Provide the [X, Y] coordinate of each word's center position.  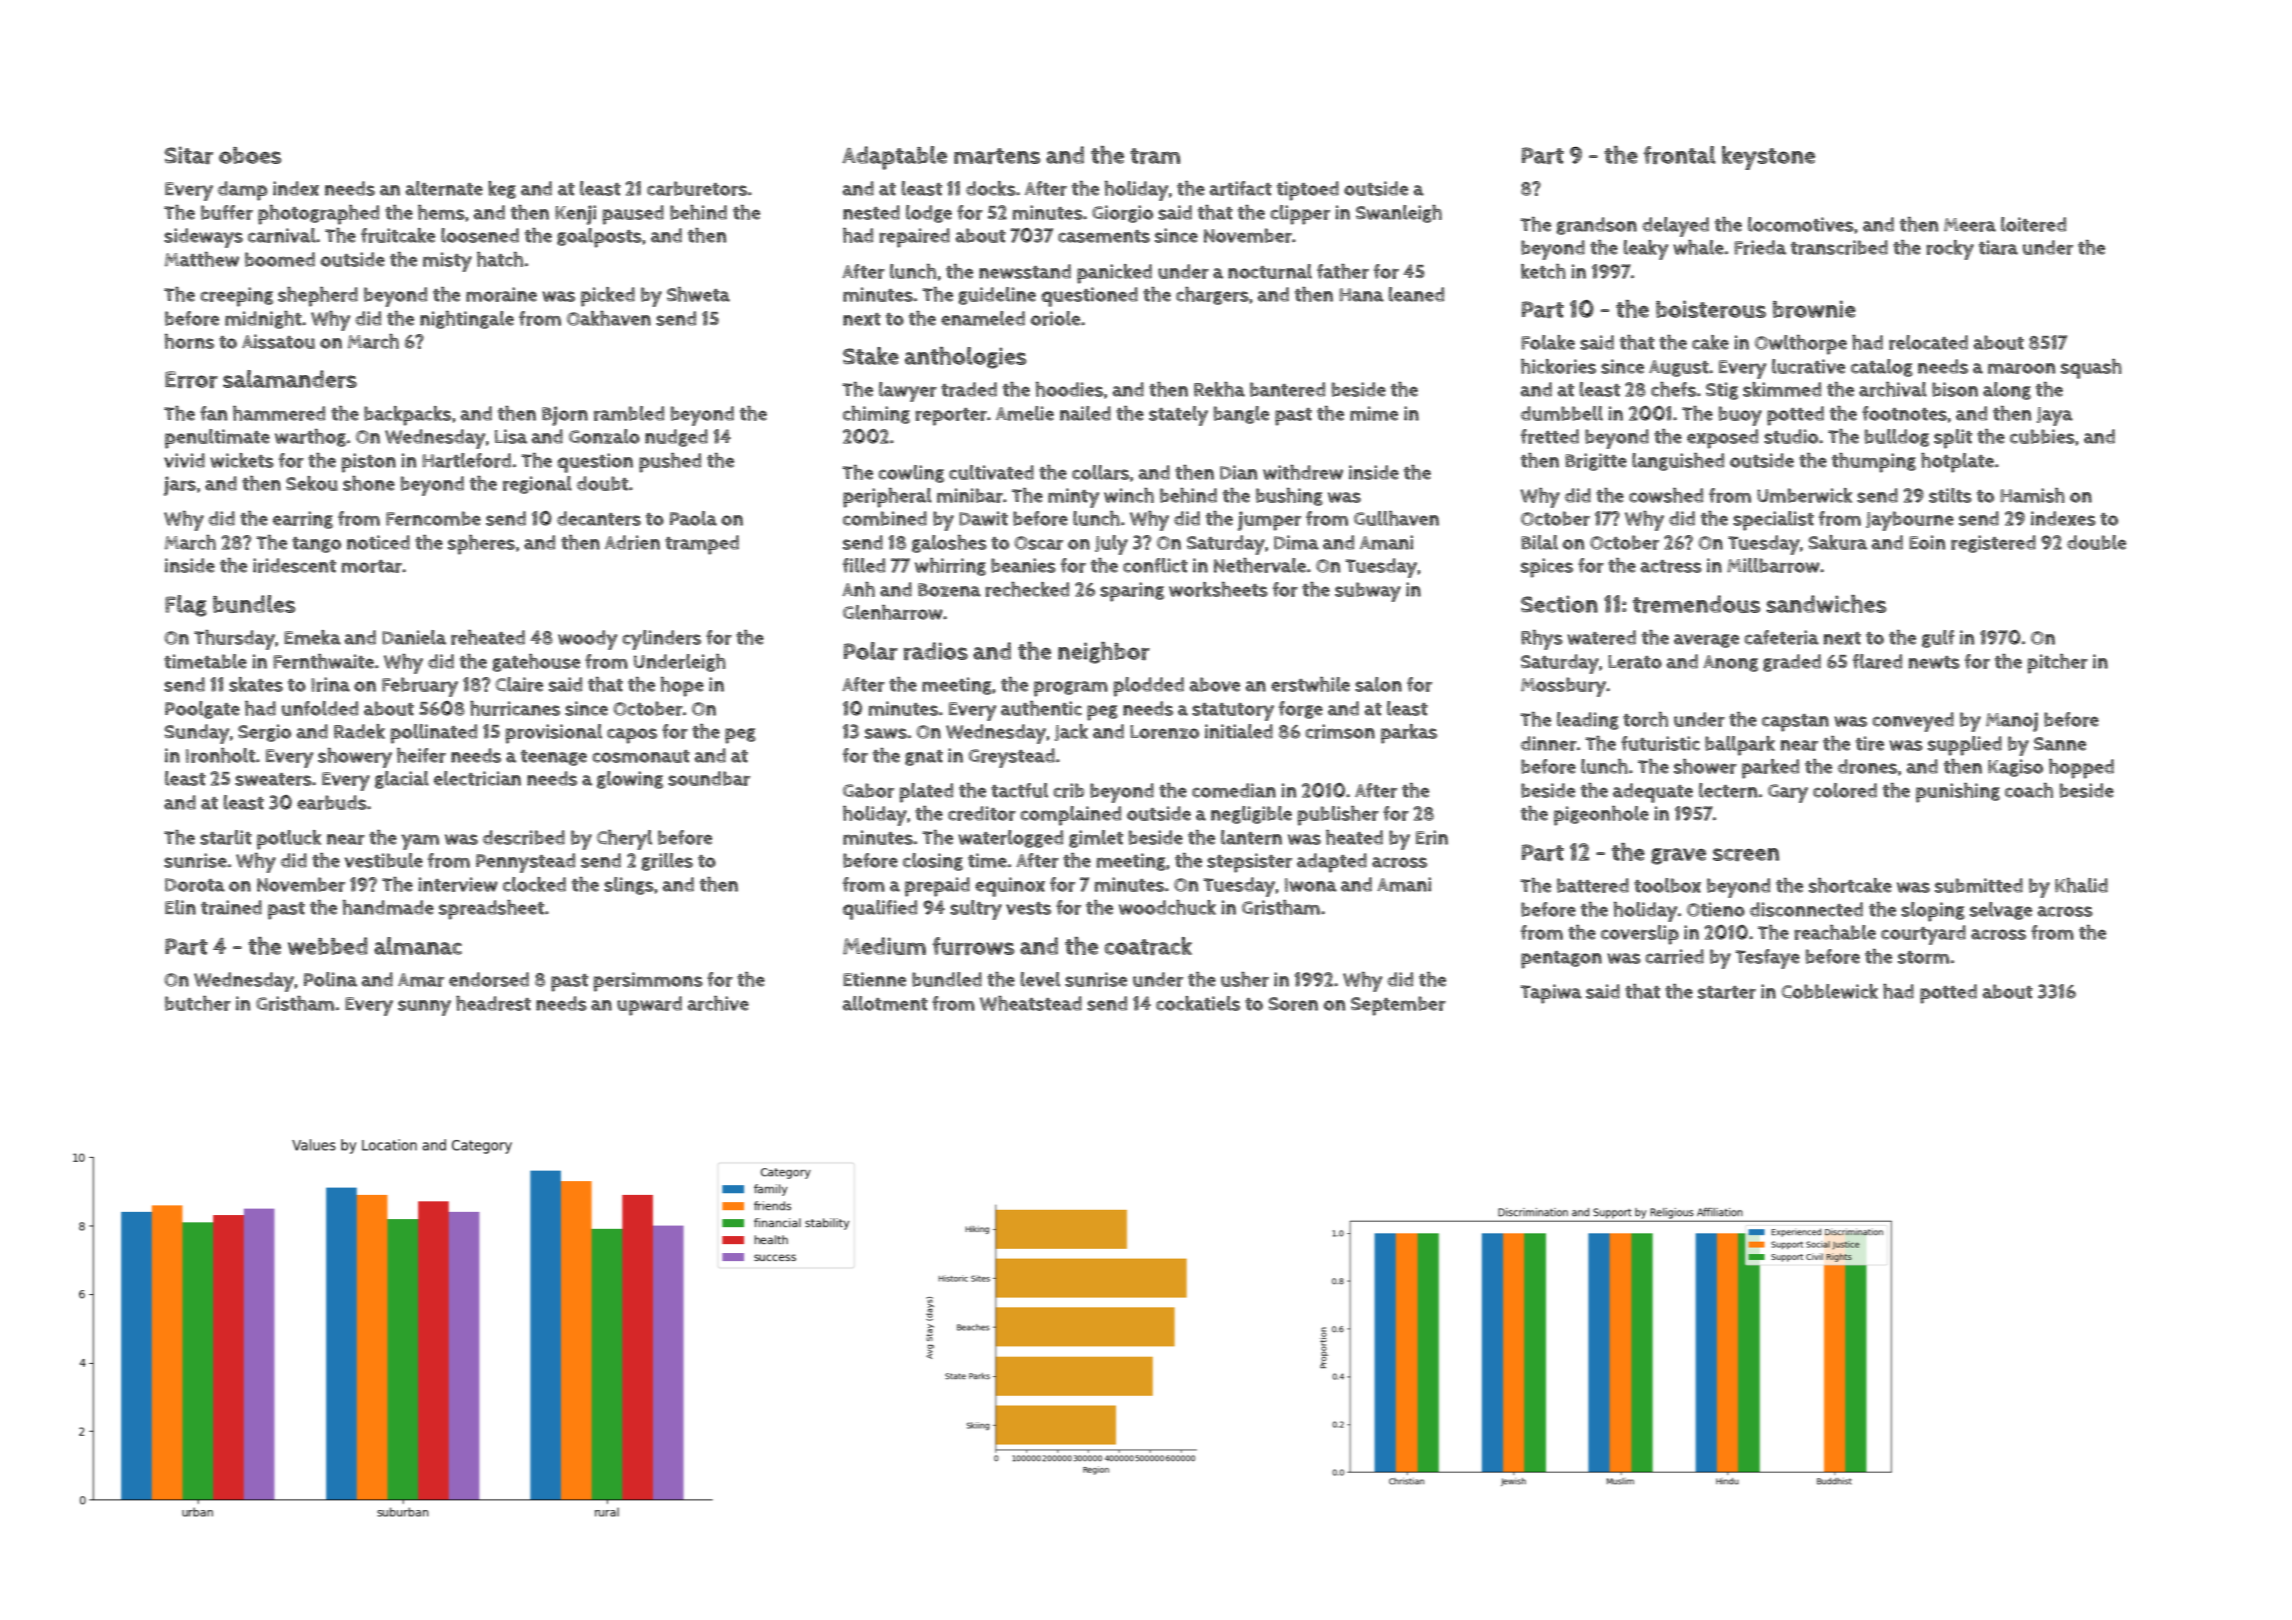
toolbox [1667, 885]
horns [189, 341]
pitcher [2057, 664]
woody [588, 640]
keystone [1768, 158]
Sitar [188, 155]
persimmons [648, 982]
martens [997, 156]
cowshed [1666, 495]
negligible [1251, 815]
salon [1378, 684]
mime [1374, 413]
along [2007, 391]
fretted [1550, 436]
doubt [602, 483]
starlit [226, 837]
